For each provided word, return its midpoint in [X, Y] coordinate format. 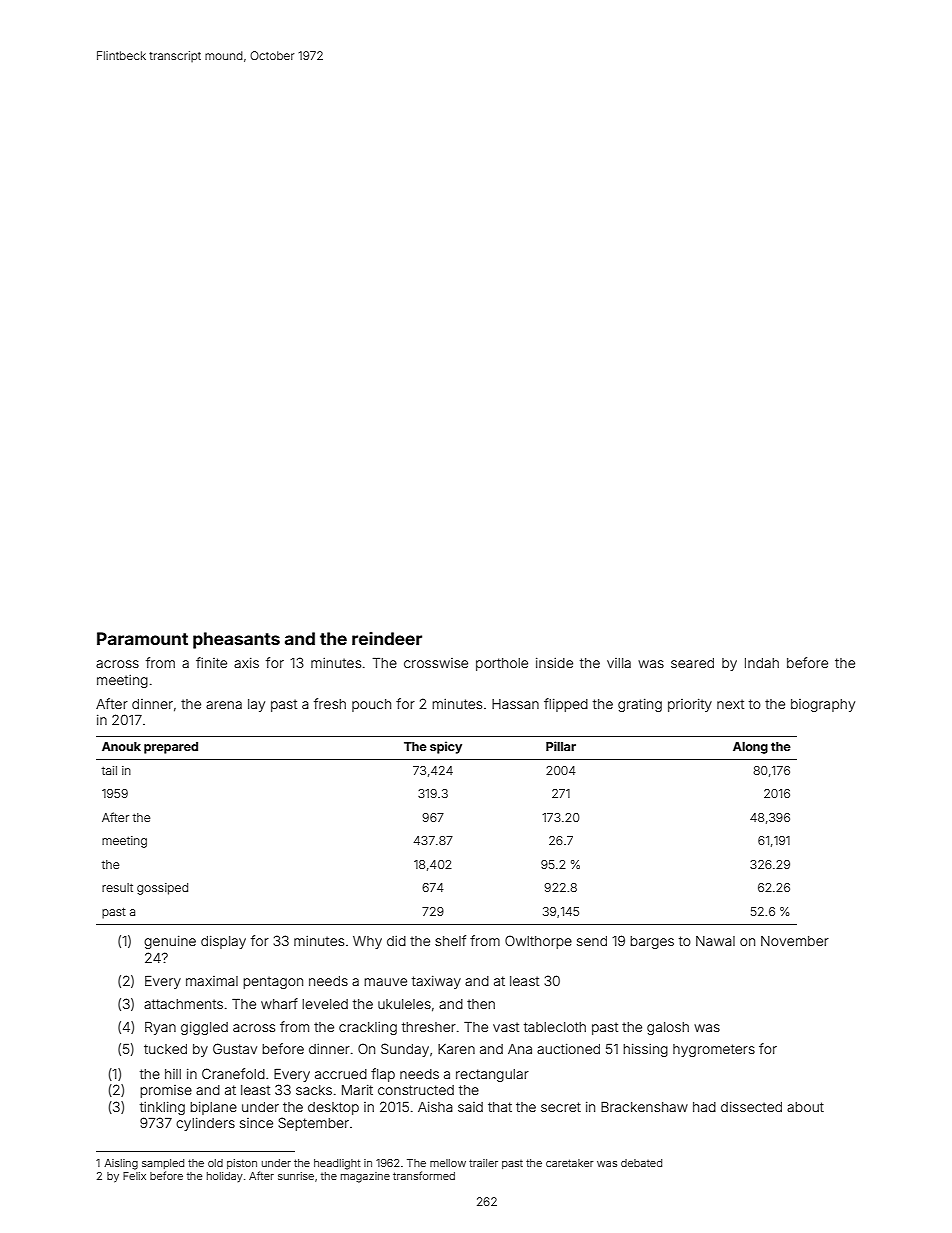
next [730, 704]
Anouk [121, 746]
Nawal [715, 941]
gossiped [162, 889]
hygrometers [714, 1050]
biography [823, 705]
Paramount [142, 638]
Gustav [235, 1048]
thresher [429, 1027]
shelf [450, 940]
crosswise [436, 663]
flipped [566, 705]
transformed [424, 1175]
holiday [225, 1177]
